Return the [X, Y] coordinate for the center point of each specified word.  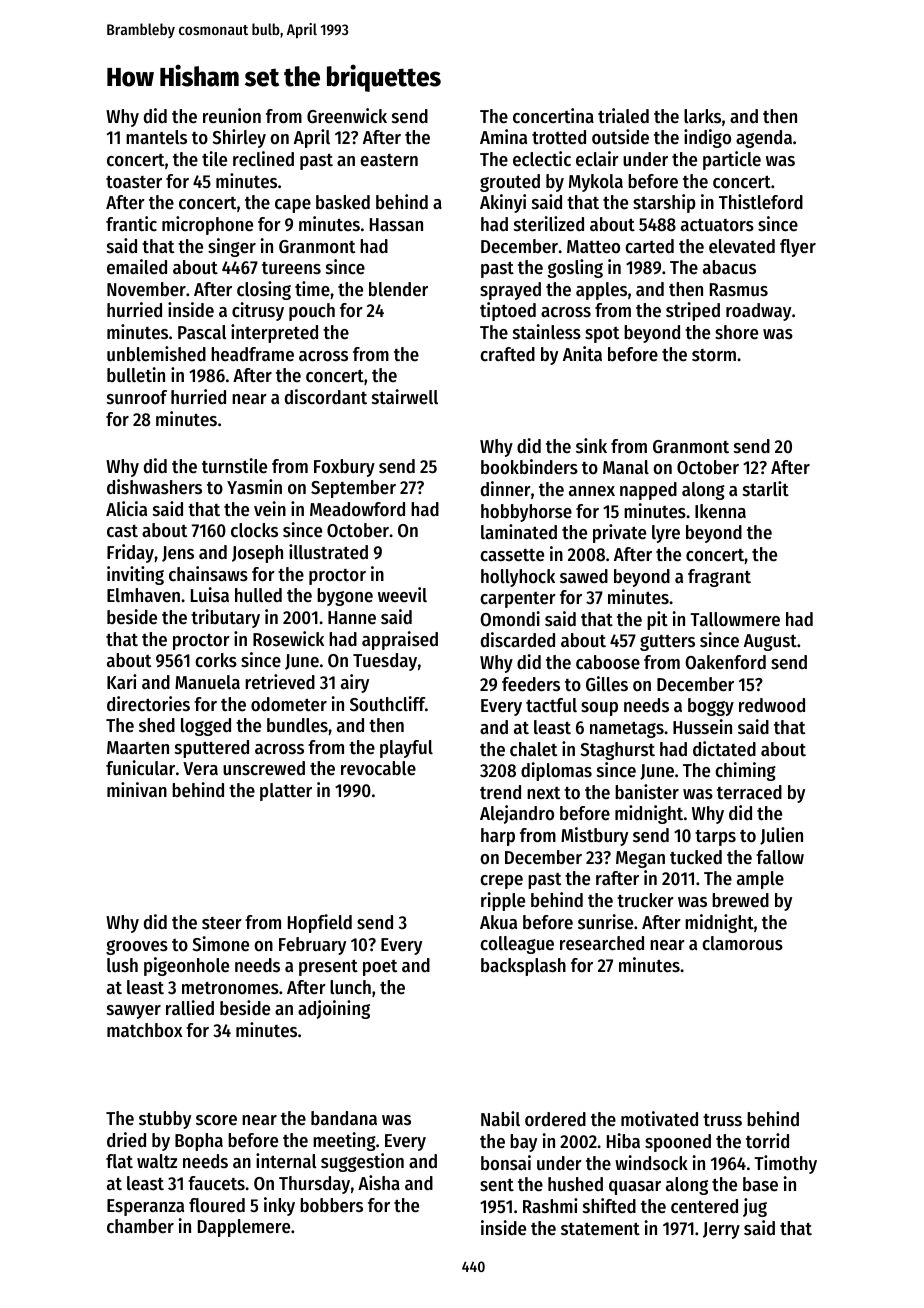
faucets [216, 1183]
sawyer [134, 1012]
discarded [518, 640]
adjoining [334, 1009]
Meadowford [357, 509]
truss [722, 1120]
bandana [344, 1118]
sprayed [510, 291]
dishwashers [154, 487]
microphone [207, 225]
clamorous [742, 943]
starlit [766, 488]
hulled [258, 595]
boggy [711, 707]
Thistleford [761, 202]
